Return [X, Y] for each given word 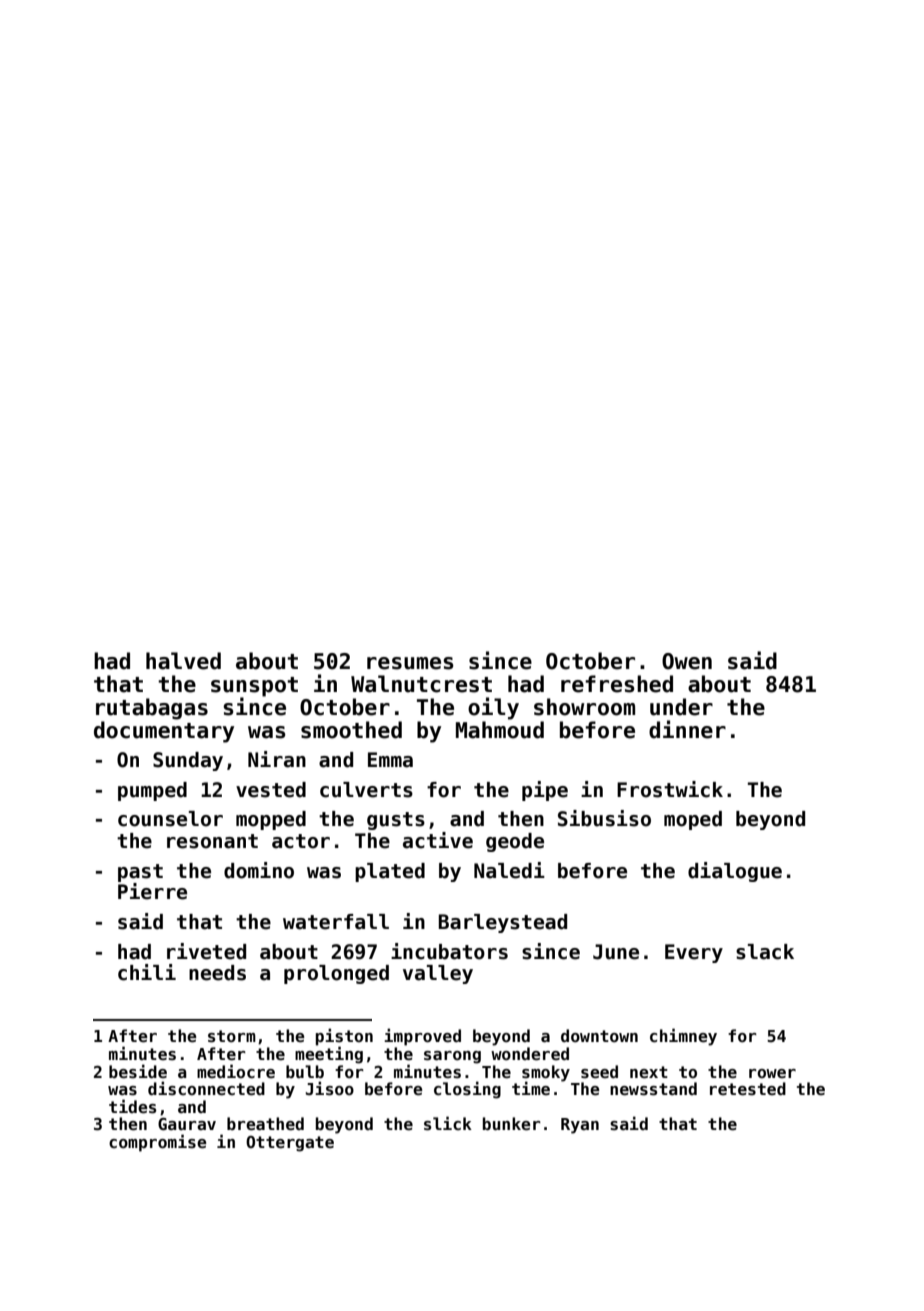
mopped [271, 820]
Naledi [509, 870]
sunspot [254, 687]
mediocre [236, 1071]
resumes [410, 663]
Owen [687, 661]
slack [765, 952]
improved [422, 1037]
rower [772, 1073]
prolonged [336, 974]
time [531, 1088]
